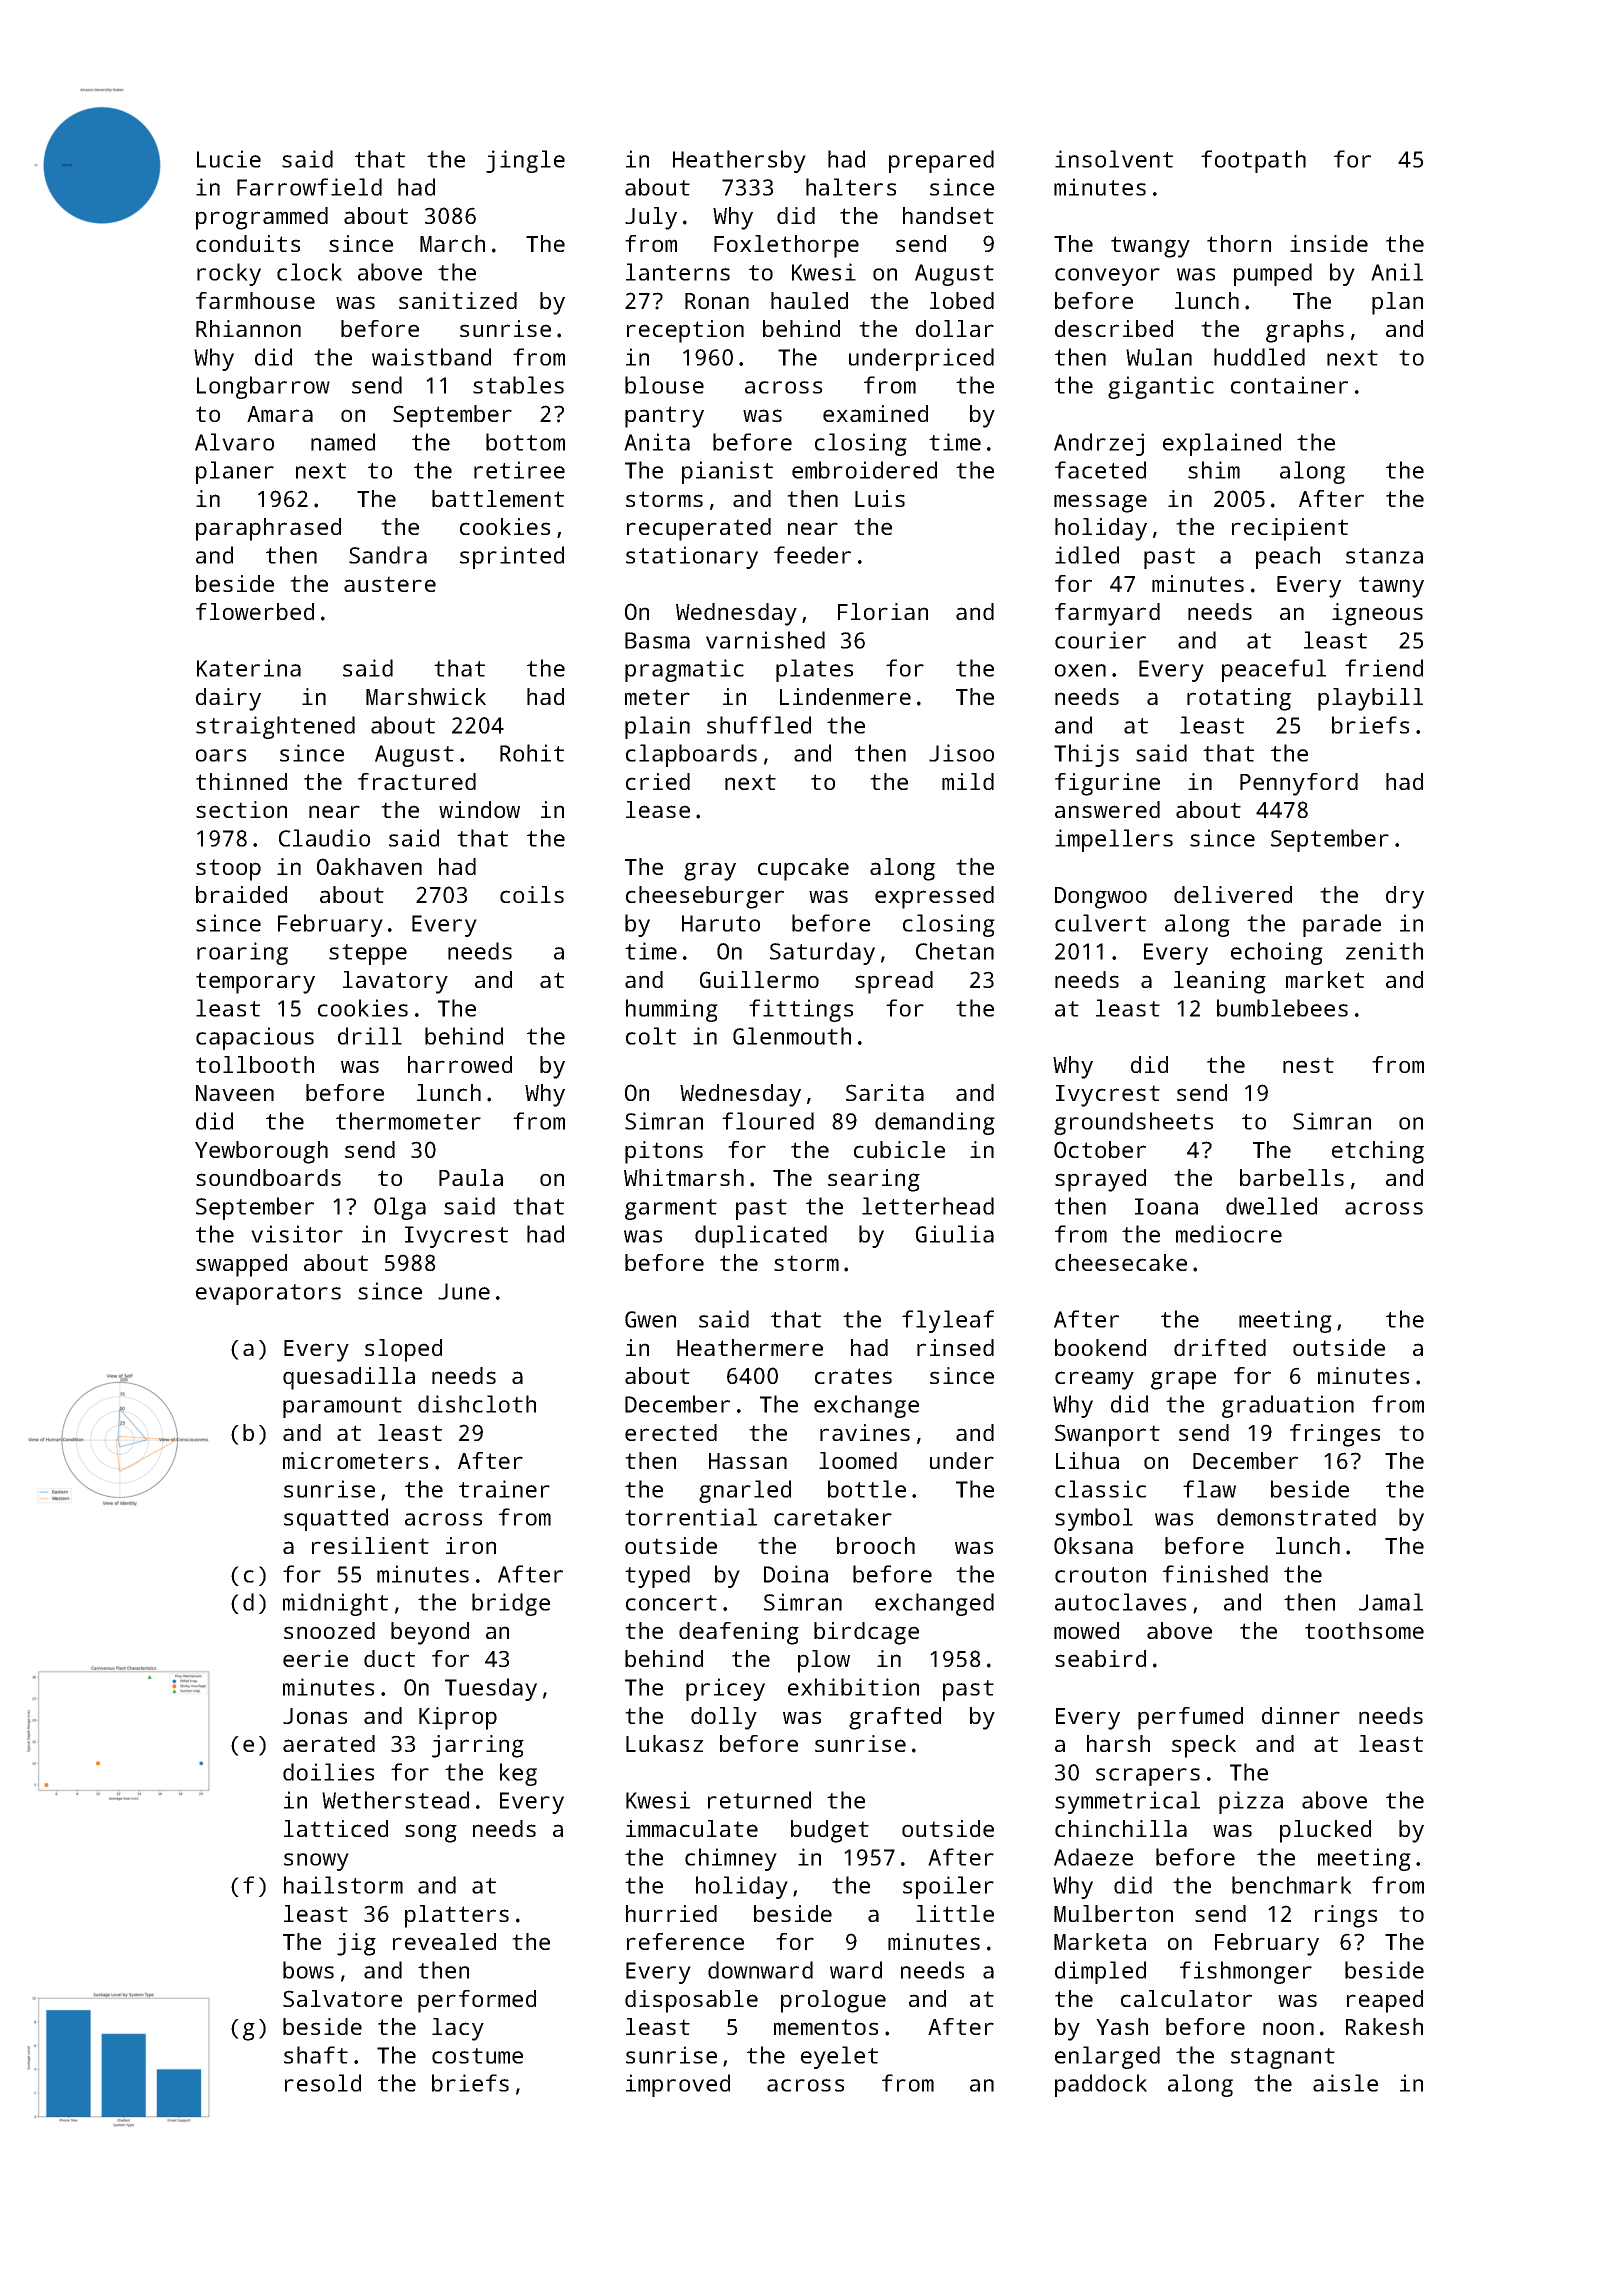 The image size is (1620, 2292). What do you see at coordinates (511, 1604) in the document?
I see `bridge` at bounding box center [511, 1604].
